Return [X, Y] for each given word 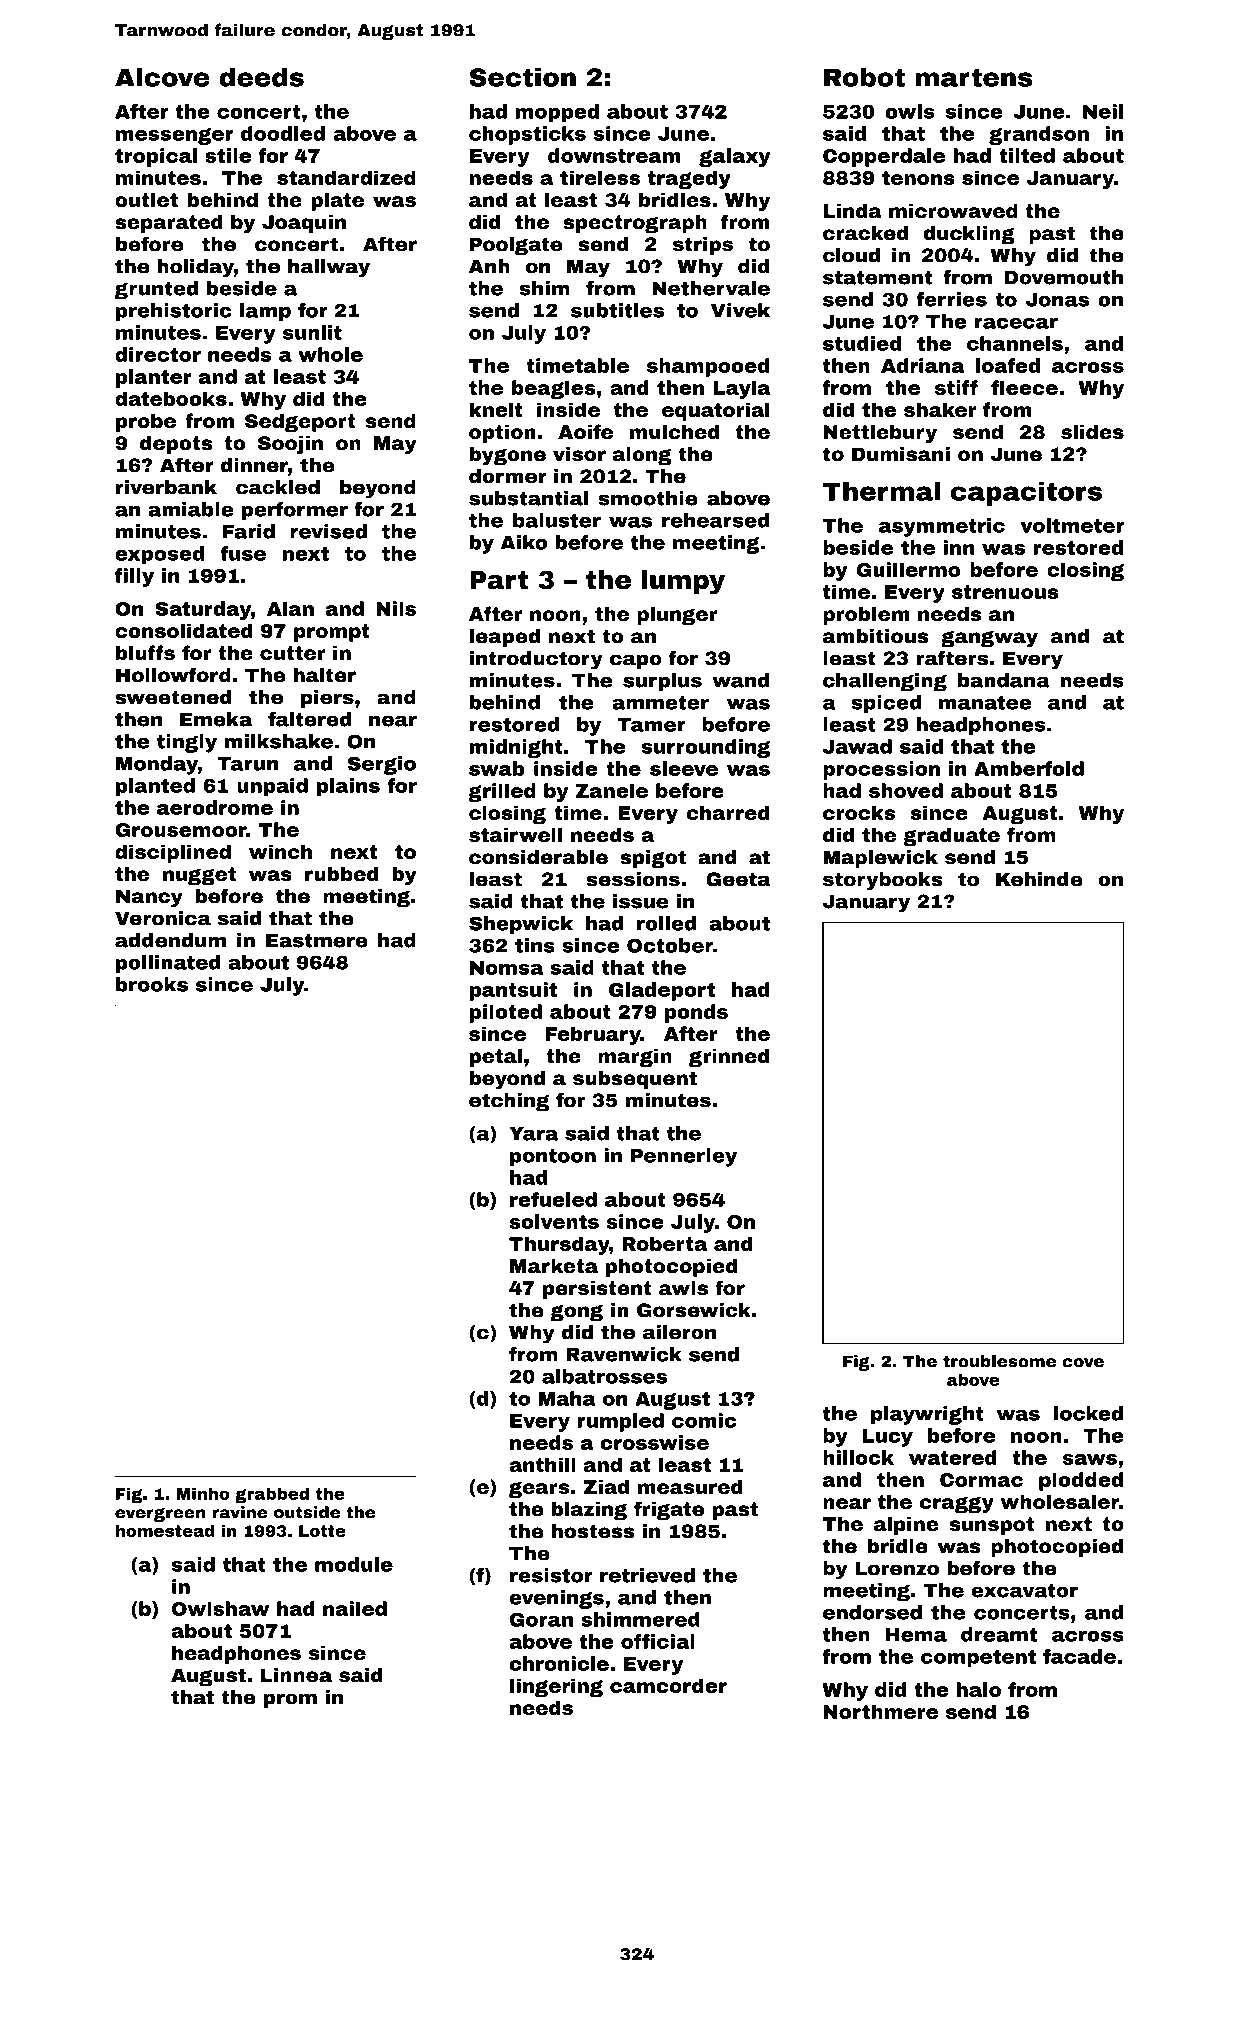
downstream [614, 155]
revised [328, 531]
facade [1079, 1656]
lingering [556, 1687]
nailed [355, 1608]
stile [228, 155]
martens [974, 77]
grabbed [272, 1495]
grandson [1039, 135]
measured [690, 1486]
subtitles [617, 310]
